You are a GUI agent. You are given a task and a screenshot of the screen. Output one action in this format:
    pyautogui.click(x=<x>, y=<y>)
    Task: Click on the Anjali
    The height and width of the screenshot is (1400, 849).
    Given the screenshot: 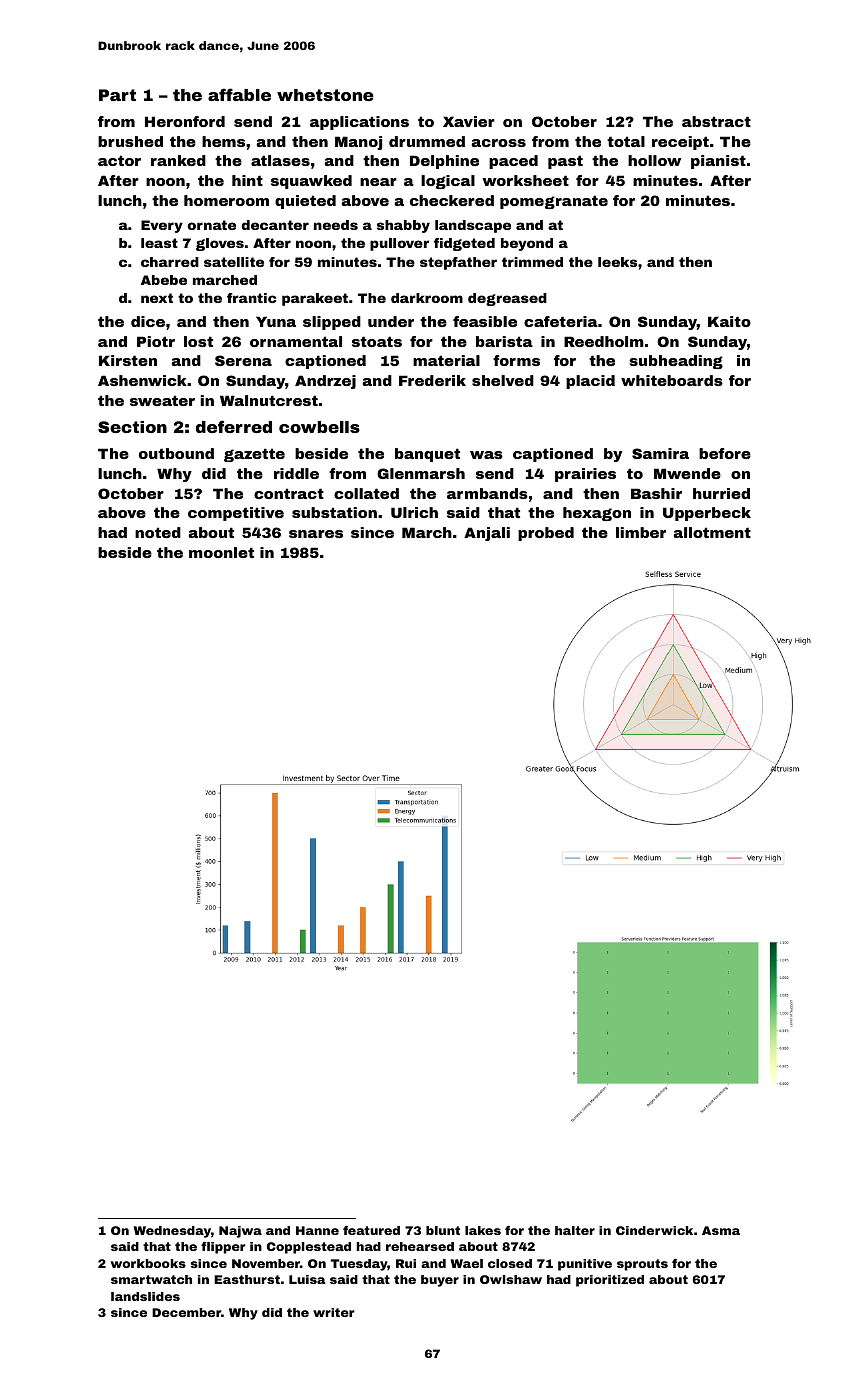 What is the action you would take?
    pyautogui.click(x=487, y=534)
